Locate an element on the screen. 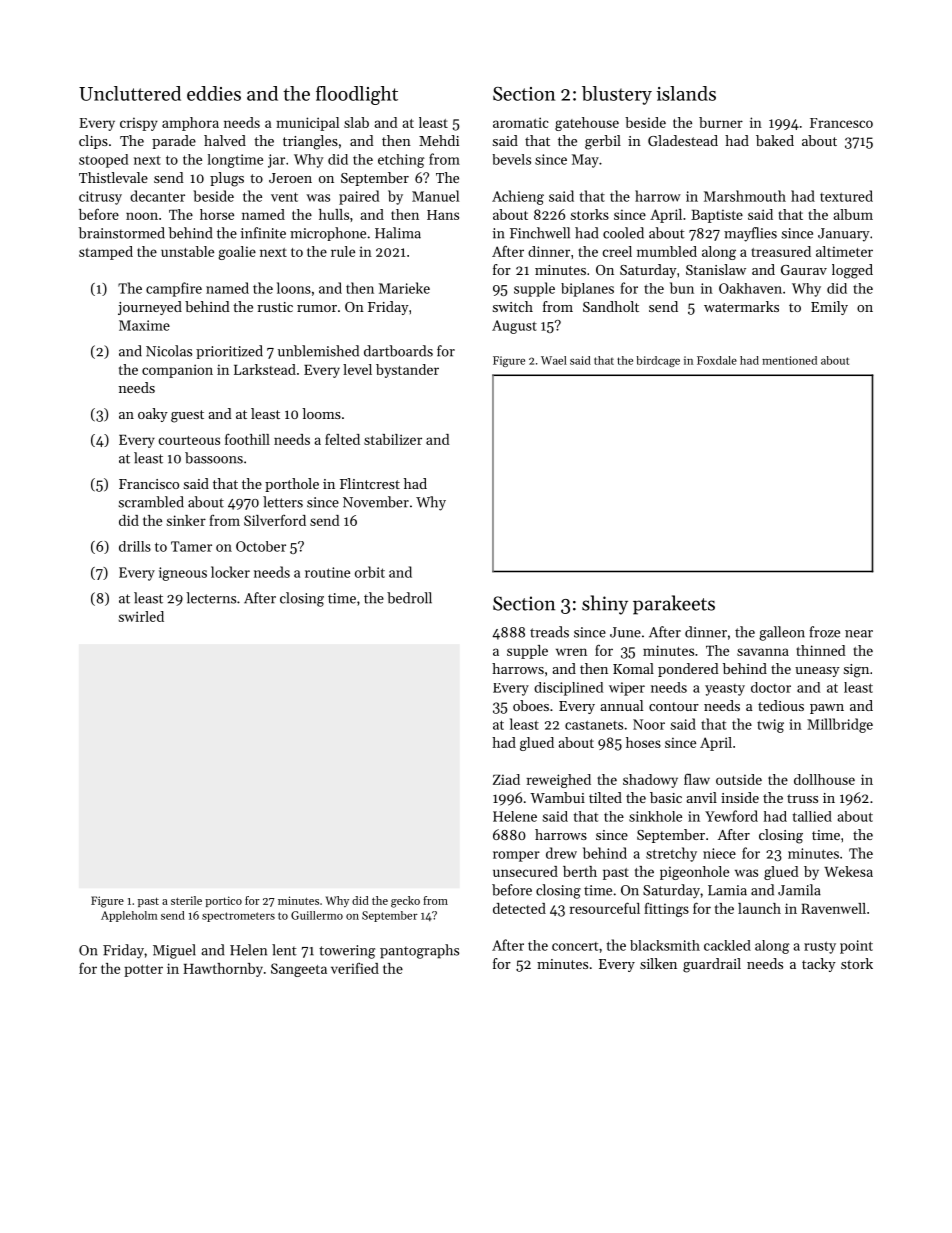 The height and width of the screenshot is (1233, 952). Achieng is located at coordinates (518, 197).
